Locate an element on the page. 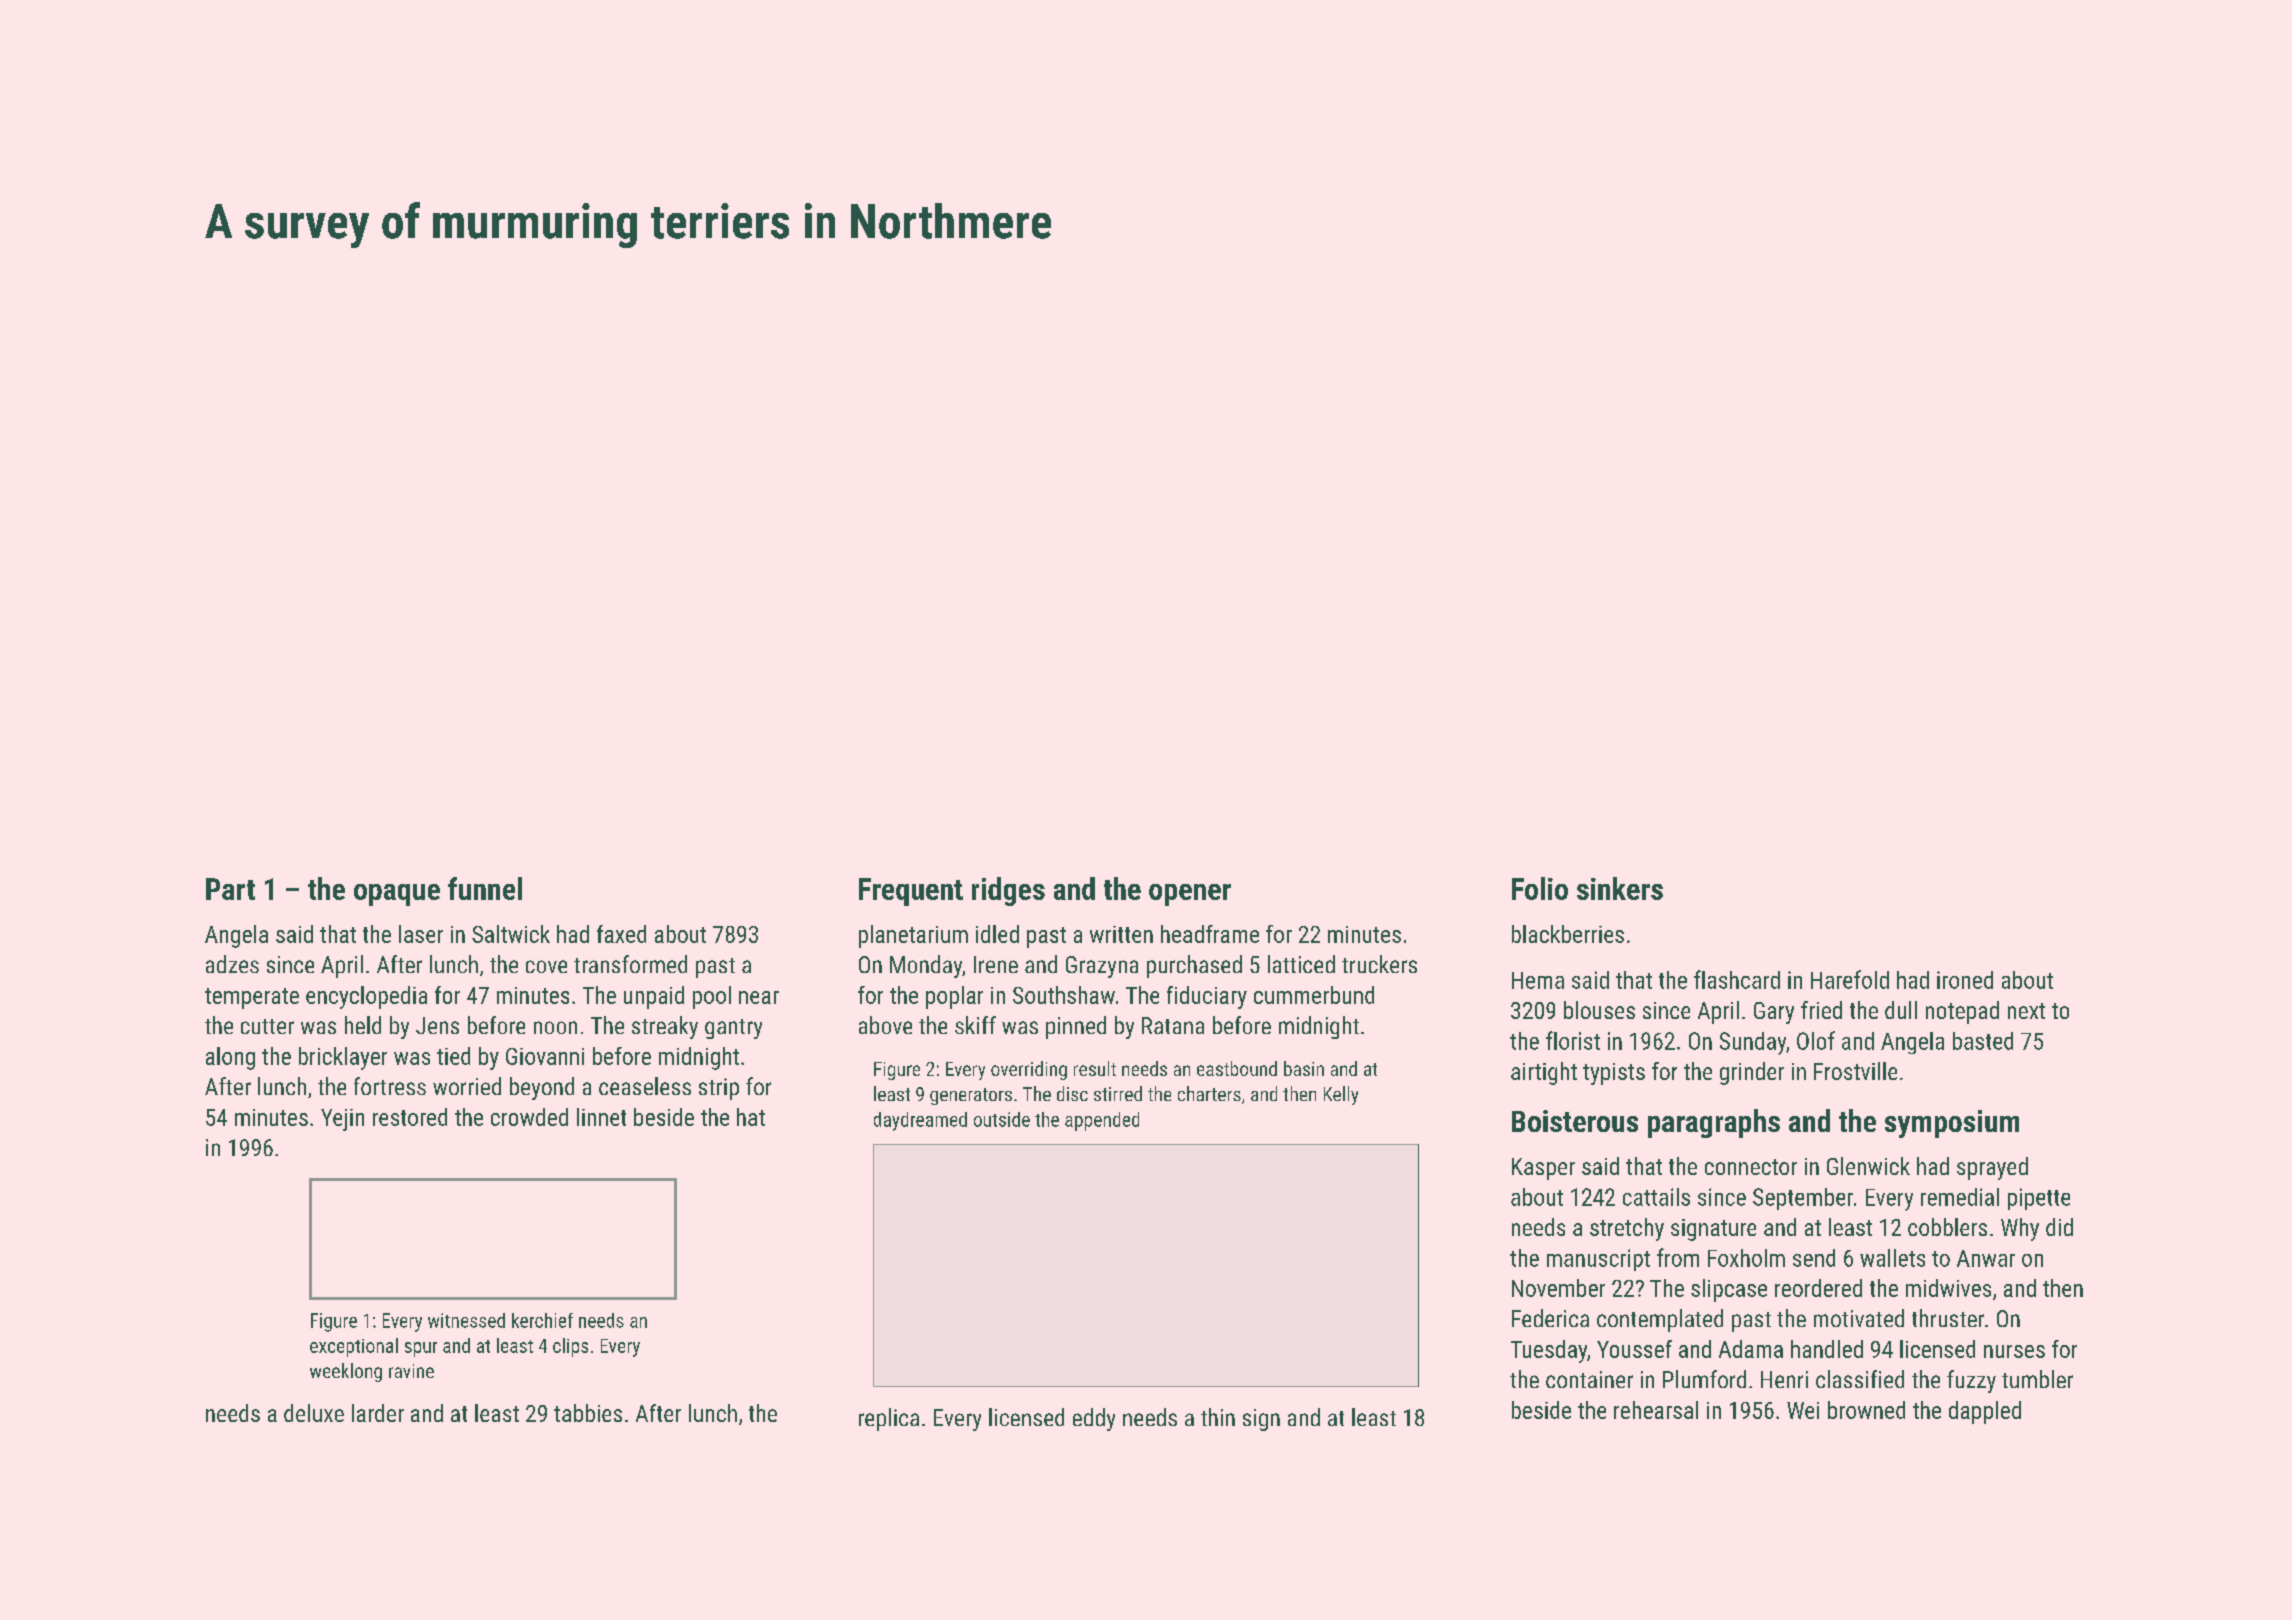 This page has height=1620, width=2292. blackberries is located at coordinates (1568, 934).
